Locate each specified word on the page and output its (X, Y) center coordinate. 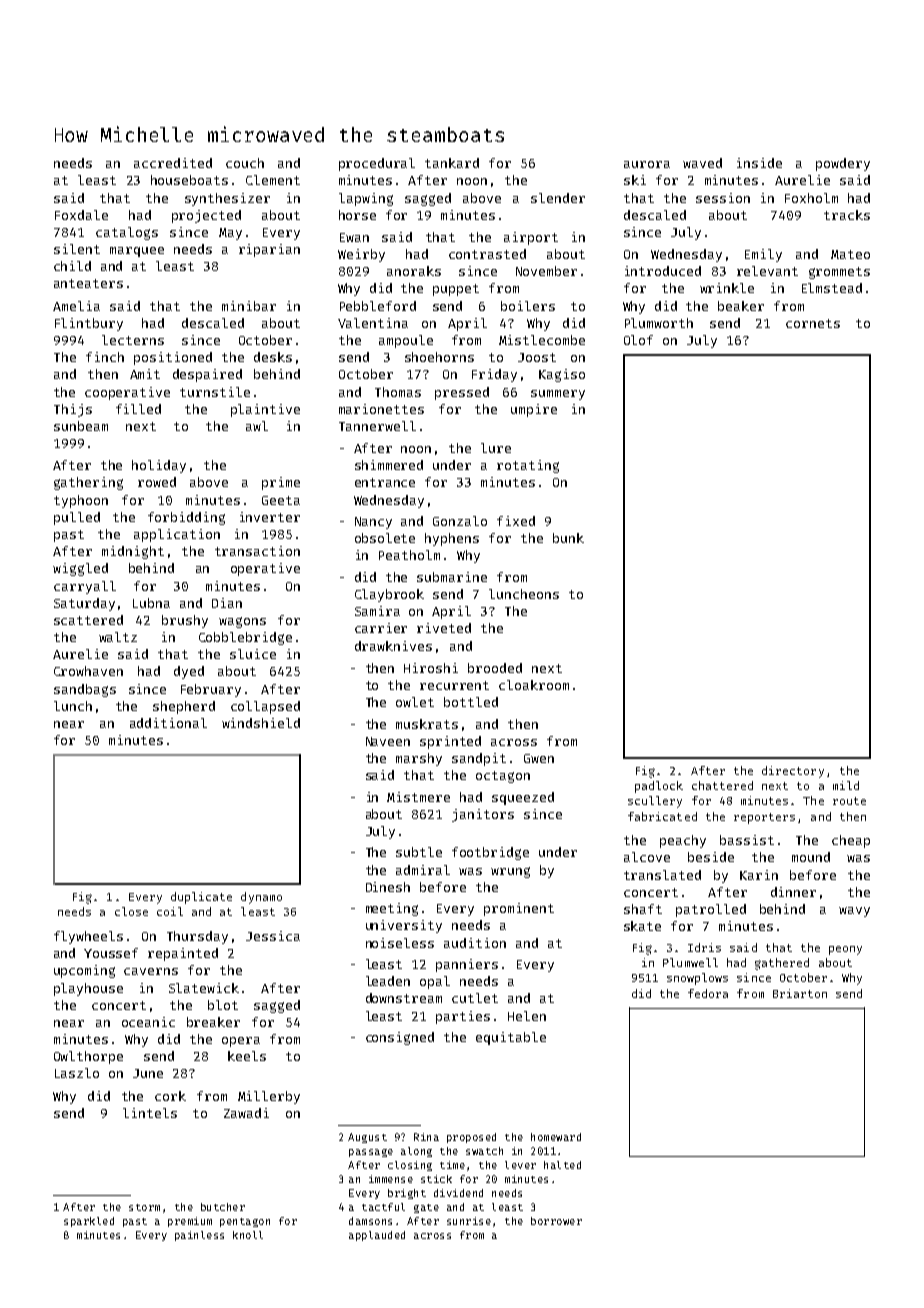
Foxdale (81, 215)
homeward (556, 1137)
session (723, 198)
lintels (150, 1113)
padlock (659, 787)
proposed (471, 1138)
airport (531, 238)
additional (168, 723)
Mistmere (418, 797)
